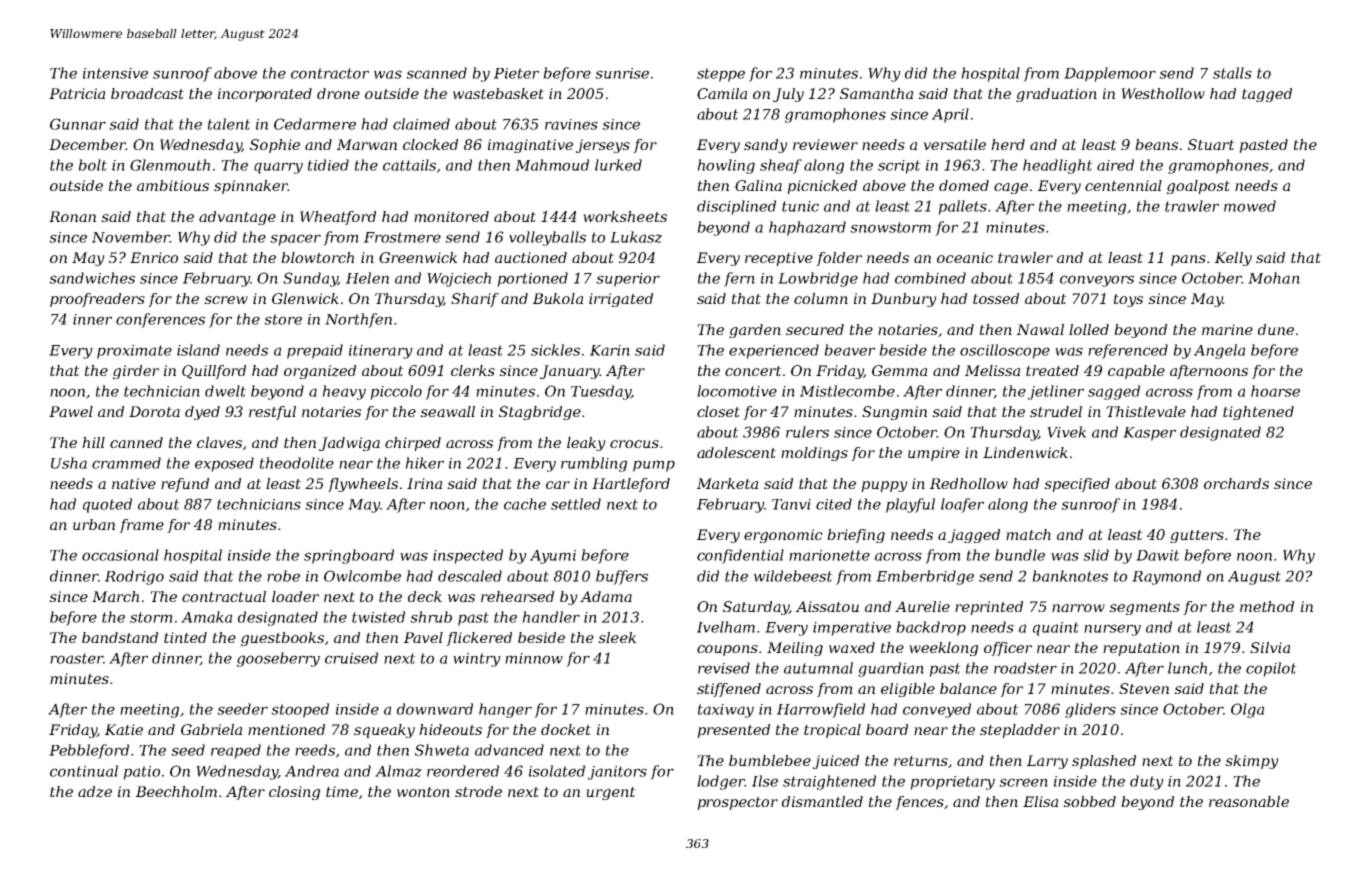 The width and height of the image is (1372, 887). Describe the element at coordinates (115, 73) in the image. I see `intensive` at that location.
